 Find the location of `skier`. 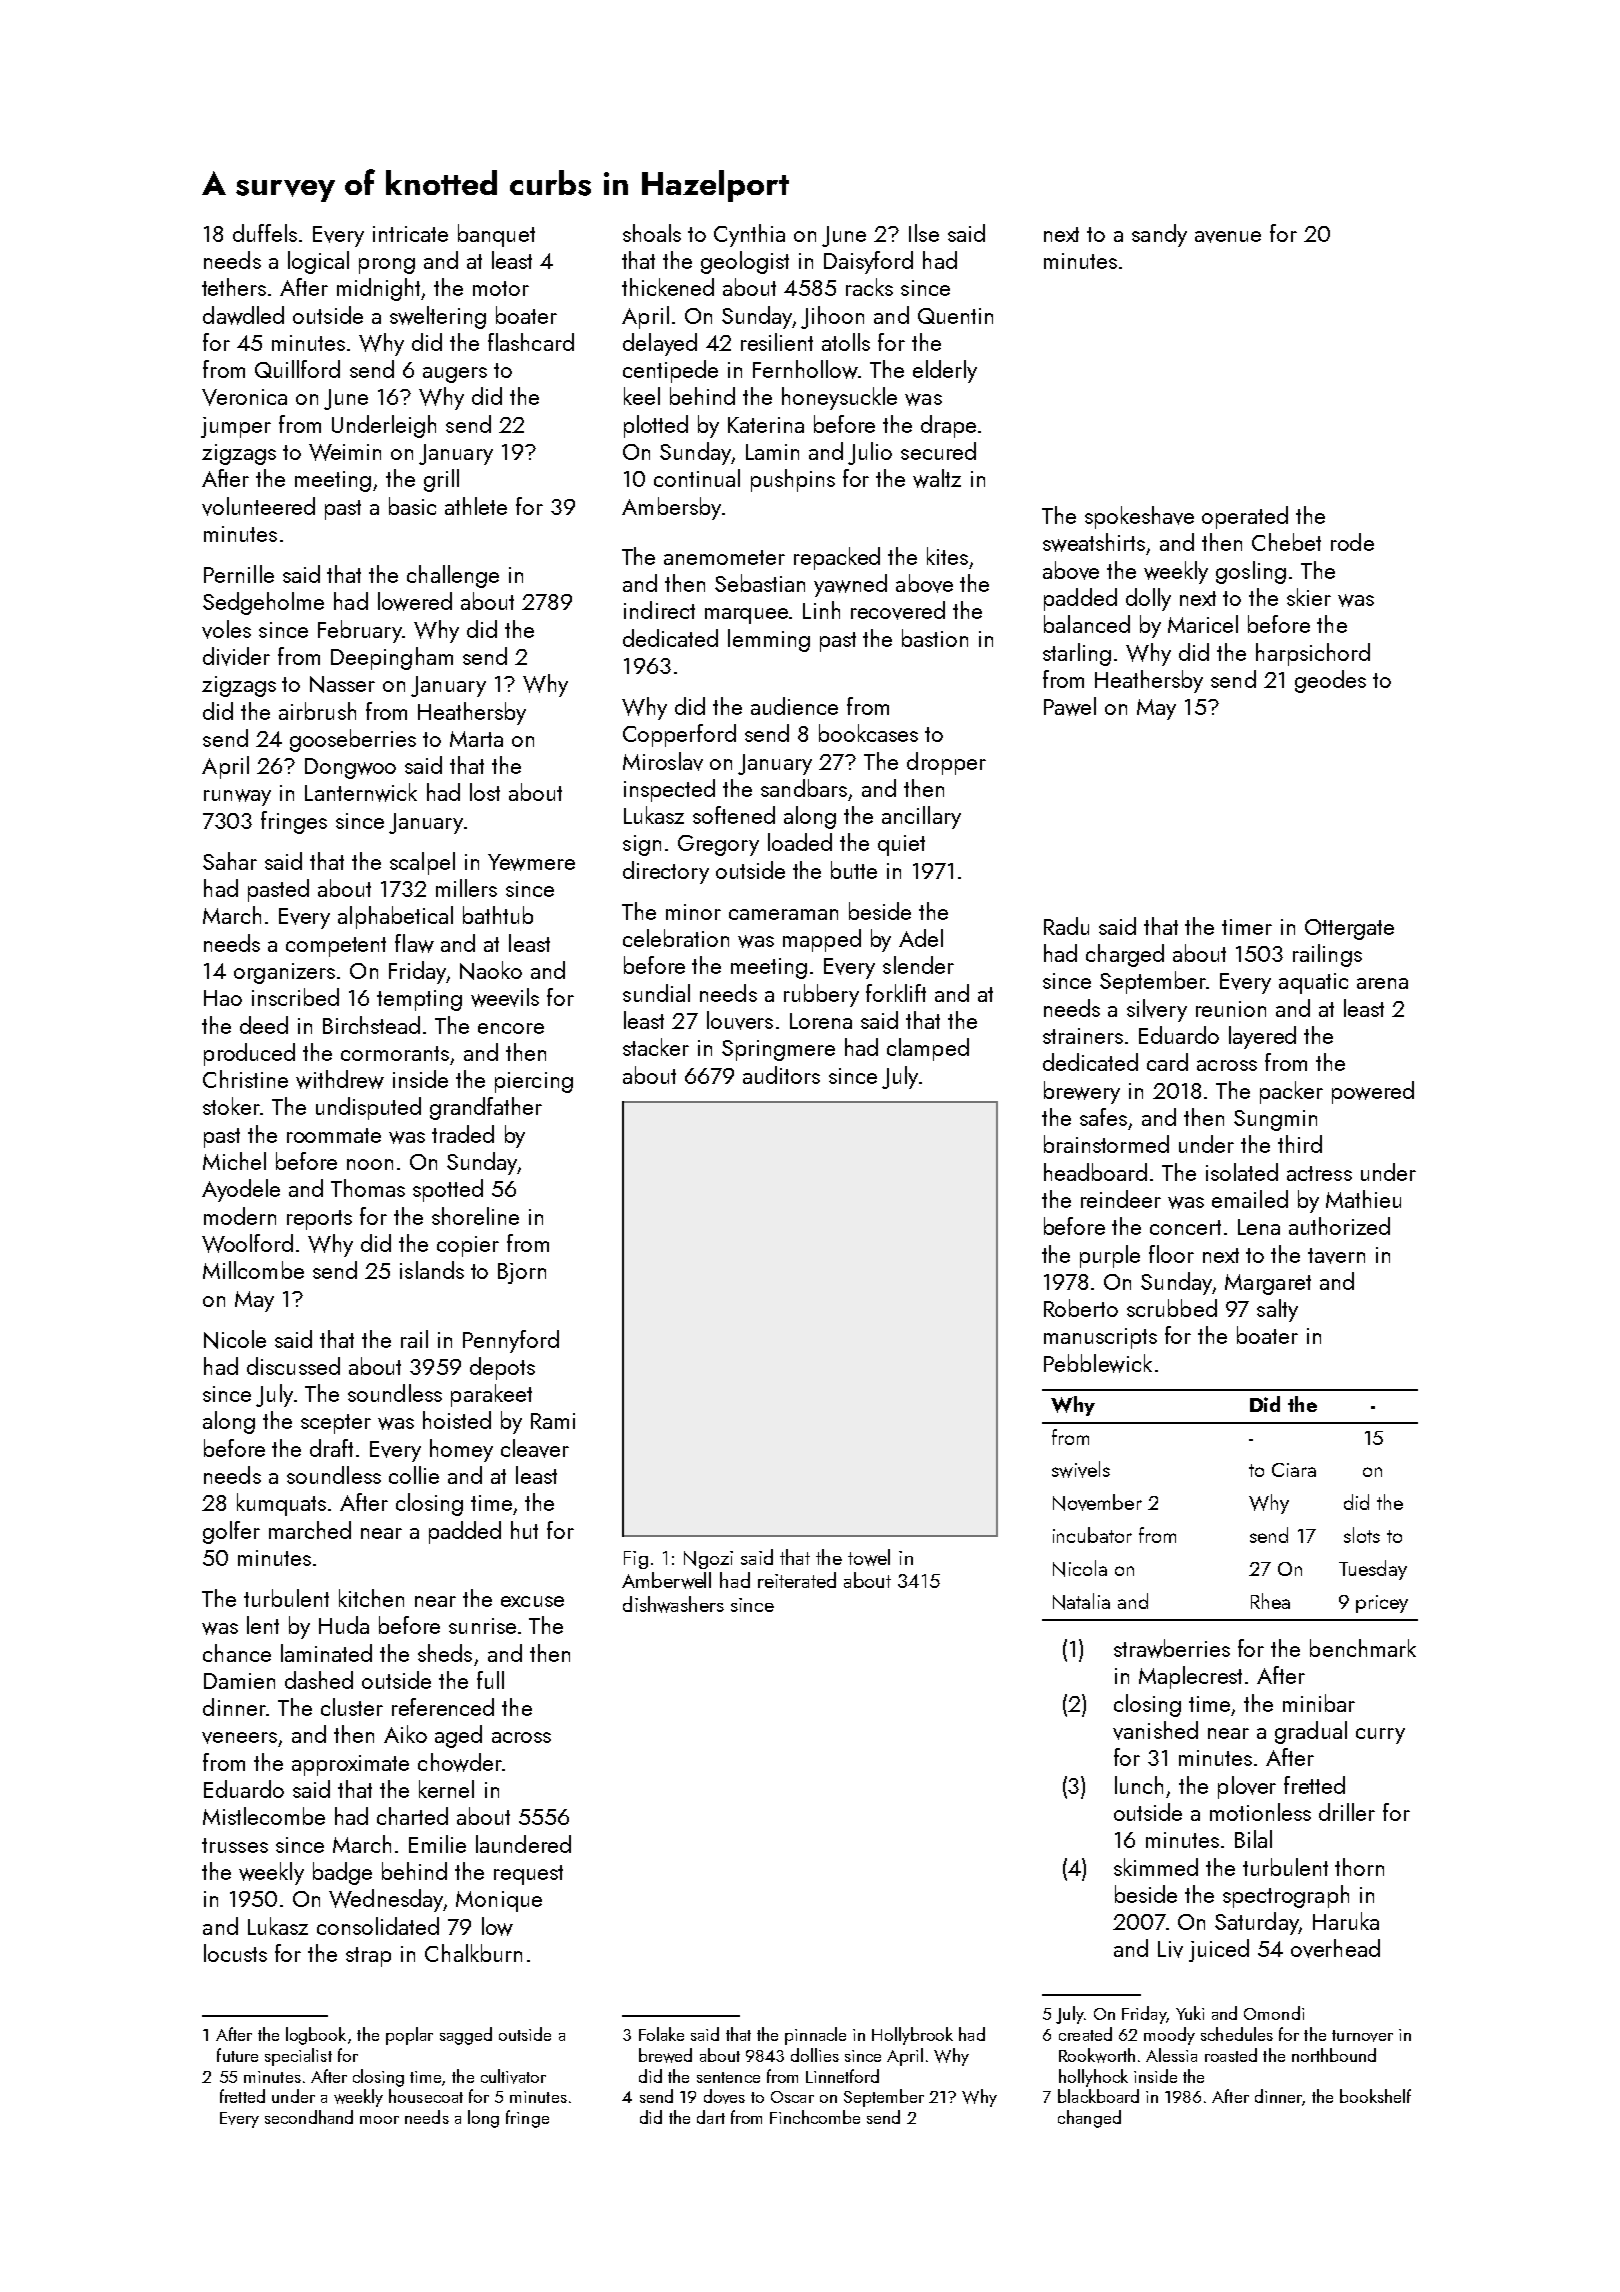

skier is located at coordinates (1309, 597).
